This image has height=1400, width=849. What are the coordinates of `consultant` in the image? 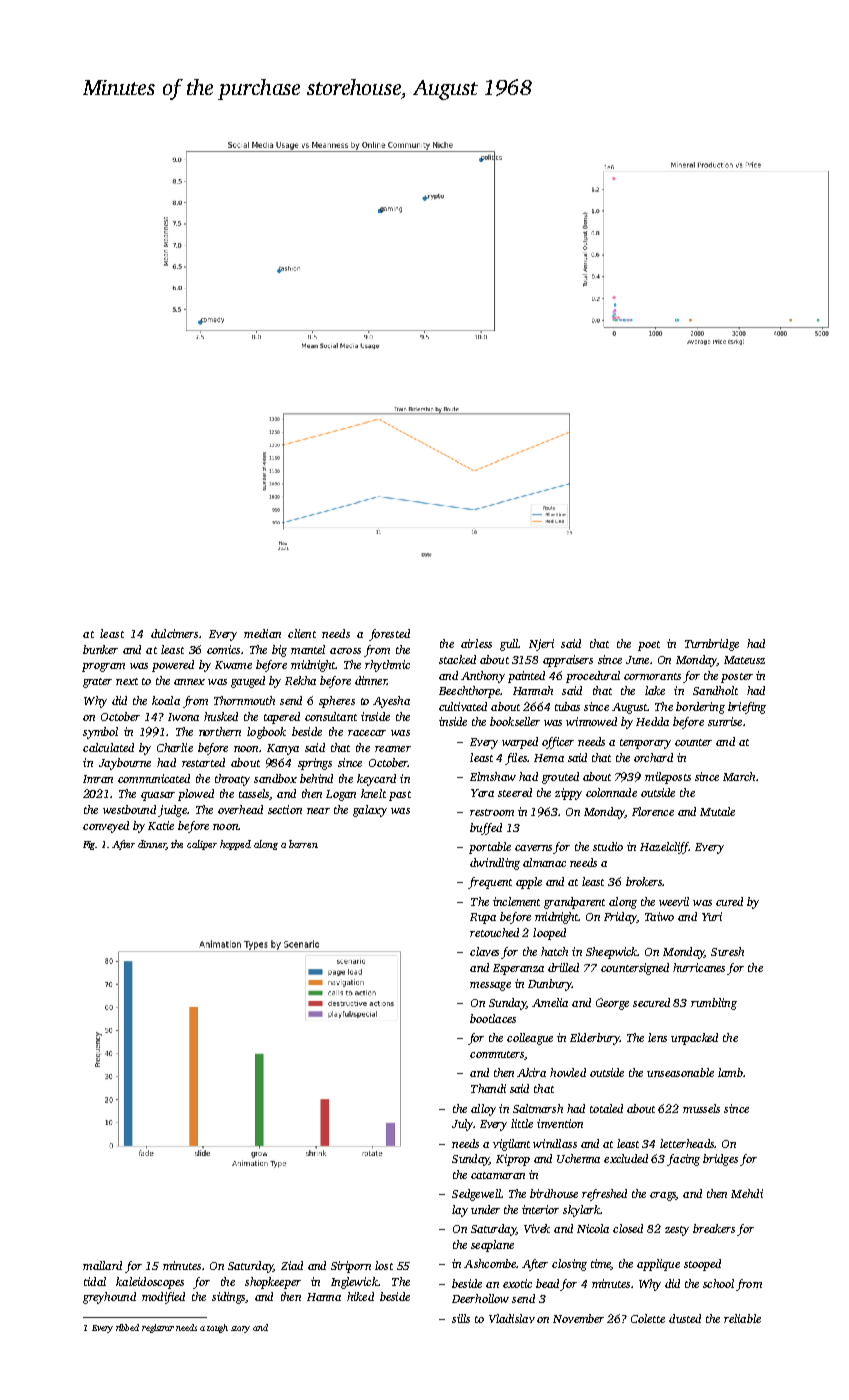 It's located at (331, 716).
